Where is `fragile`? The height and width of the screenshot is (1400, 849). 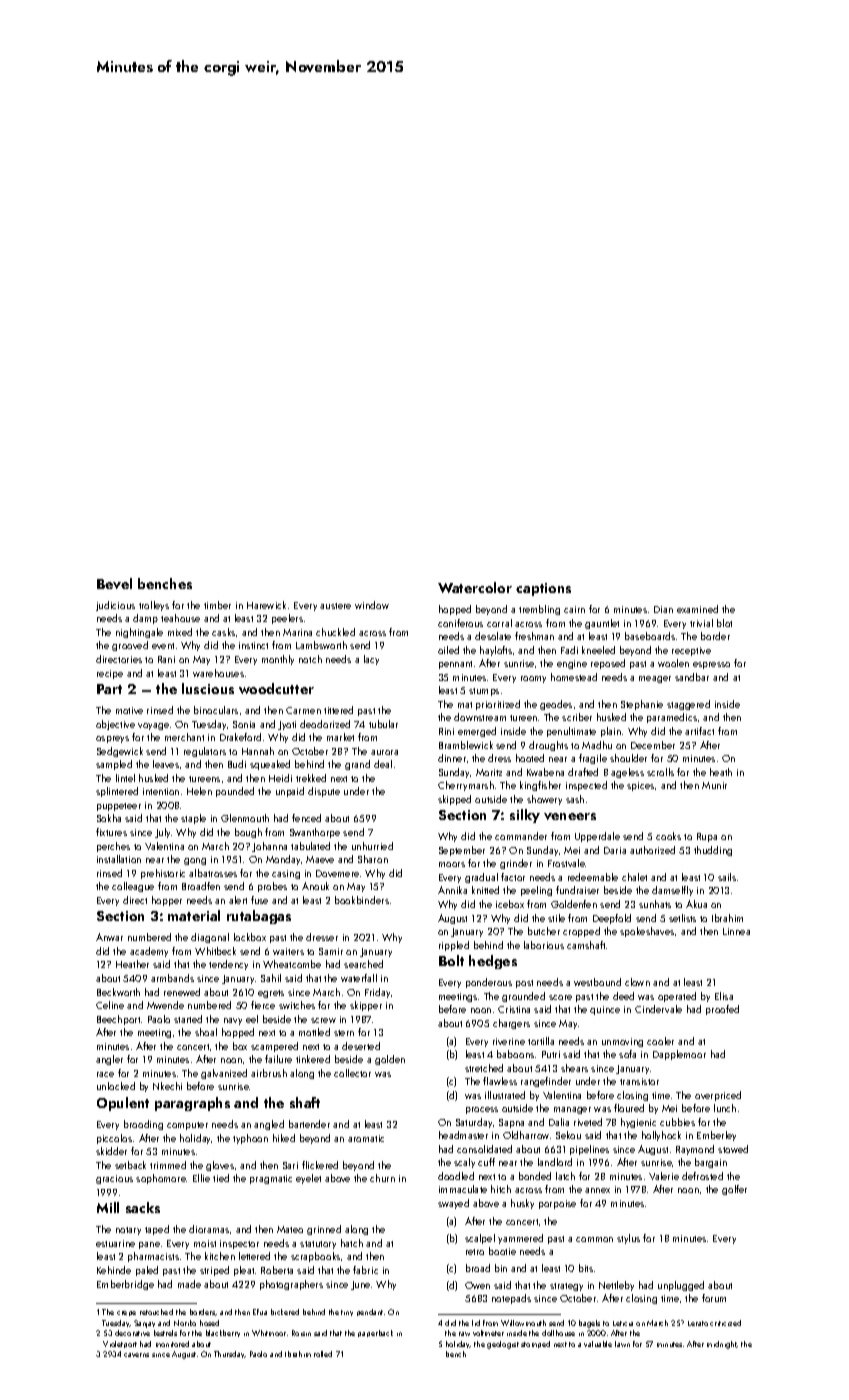 fragile is located at coordinates (593, 759).
